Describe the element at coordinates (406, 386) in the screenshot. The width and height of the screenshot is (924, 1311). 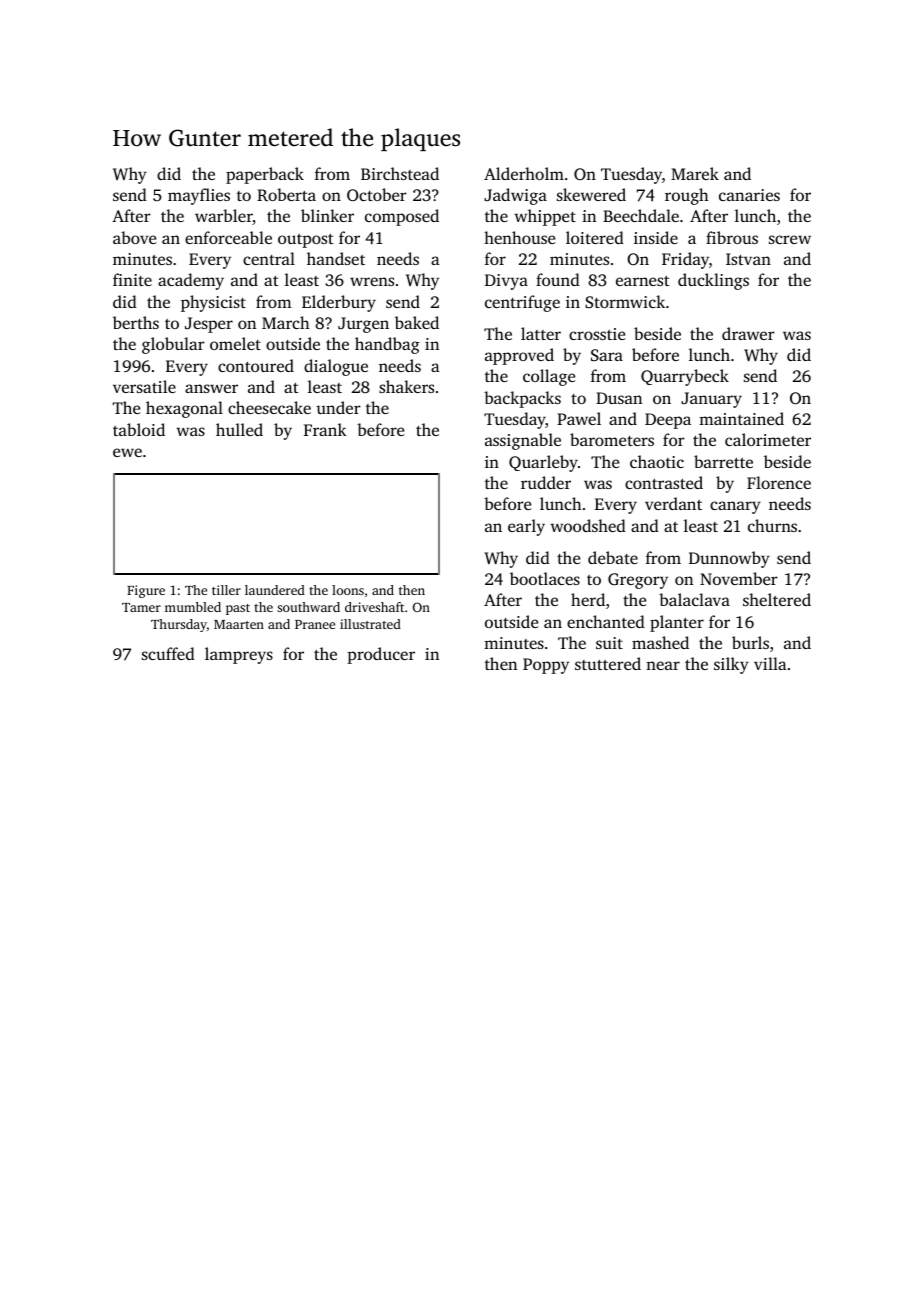
I see `shakers` at that location.
